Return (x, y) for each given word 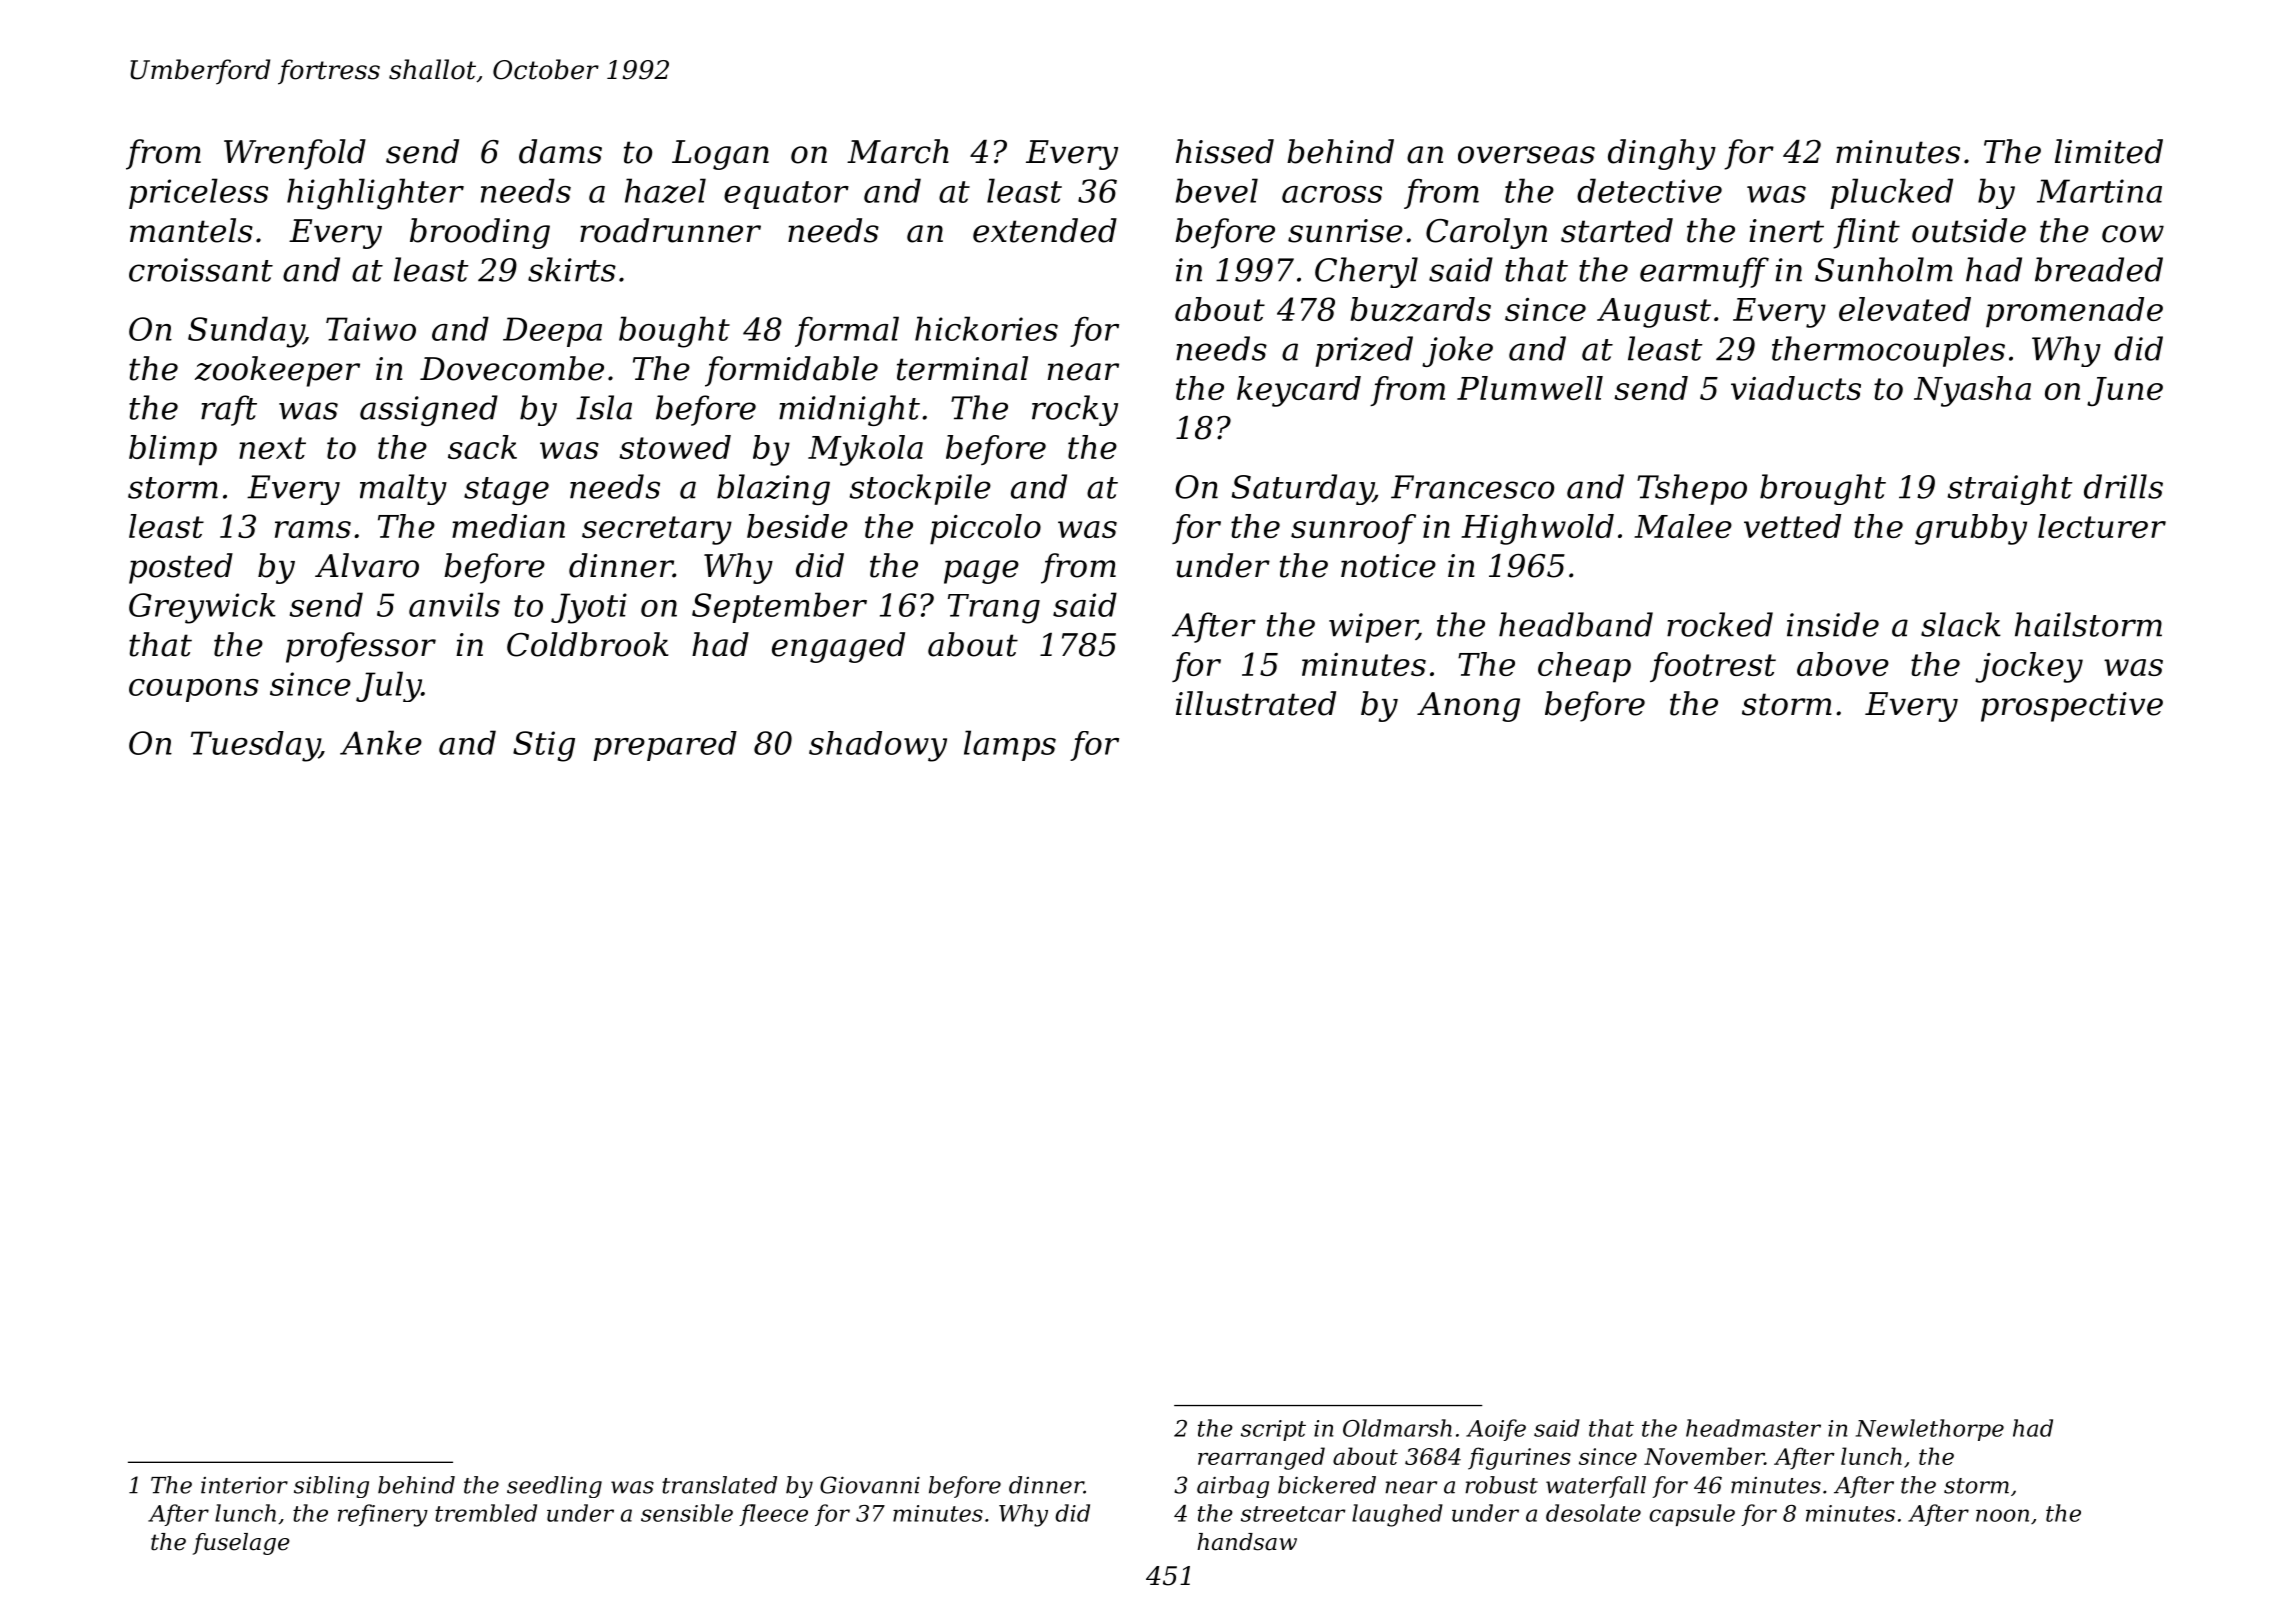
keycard (1299, 391)
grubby (1971, 529)
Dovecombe (512, 368)
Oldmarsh (1397, 1428)
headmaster (1753, 1428)
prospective (2072, 707)
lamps (1010, 745)
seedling (554, 1487)
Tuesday (255, 746)
